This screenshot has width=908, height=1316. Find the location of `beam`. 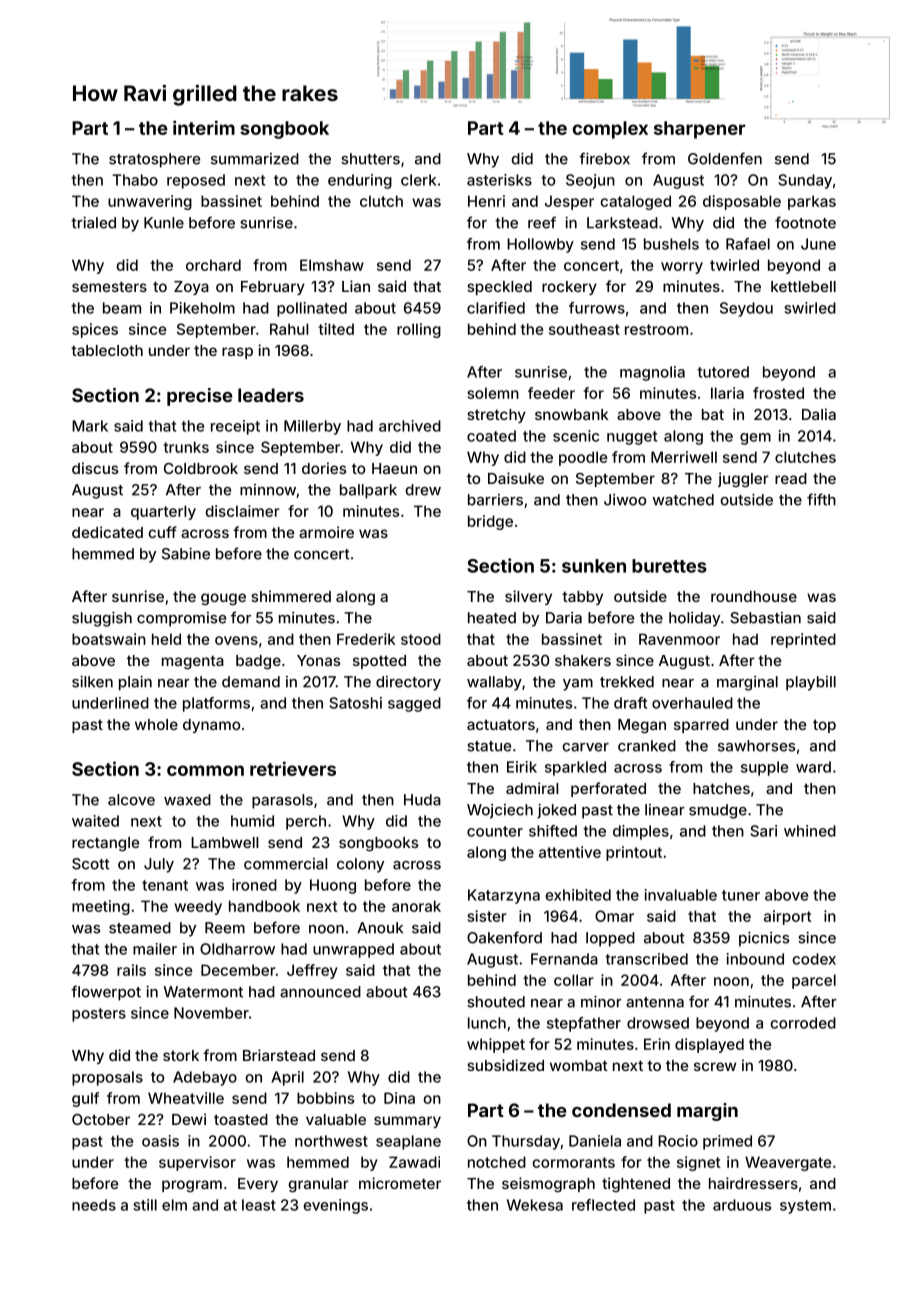

beam is located at coordinates (122, 308).
